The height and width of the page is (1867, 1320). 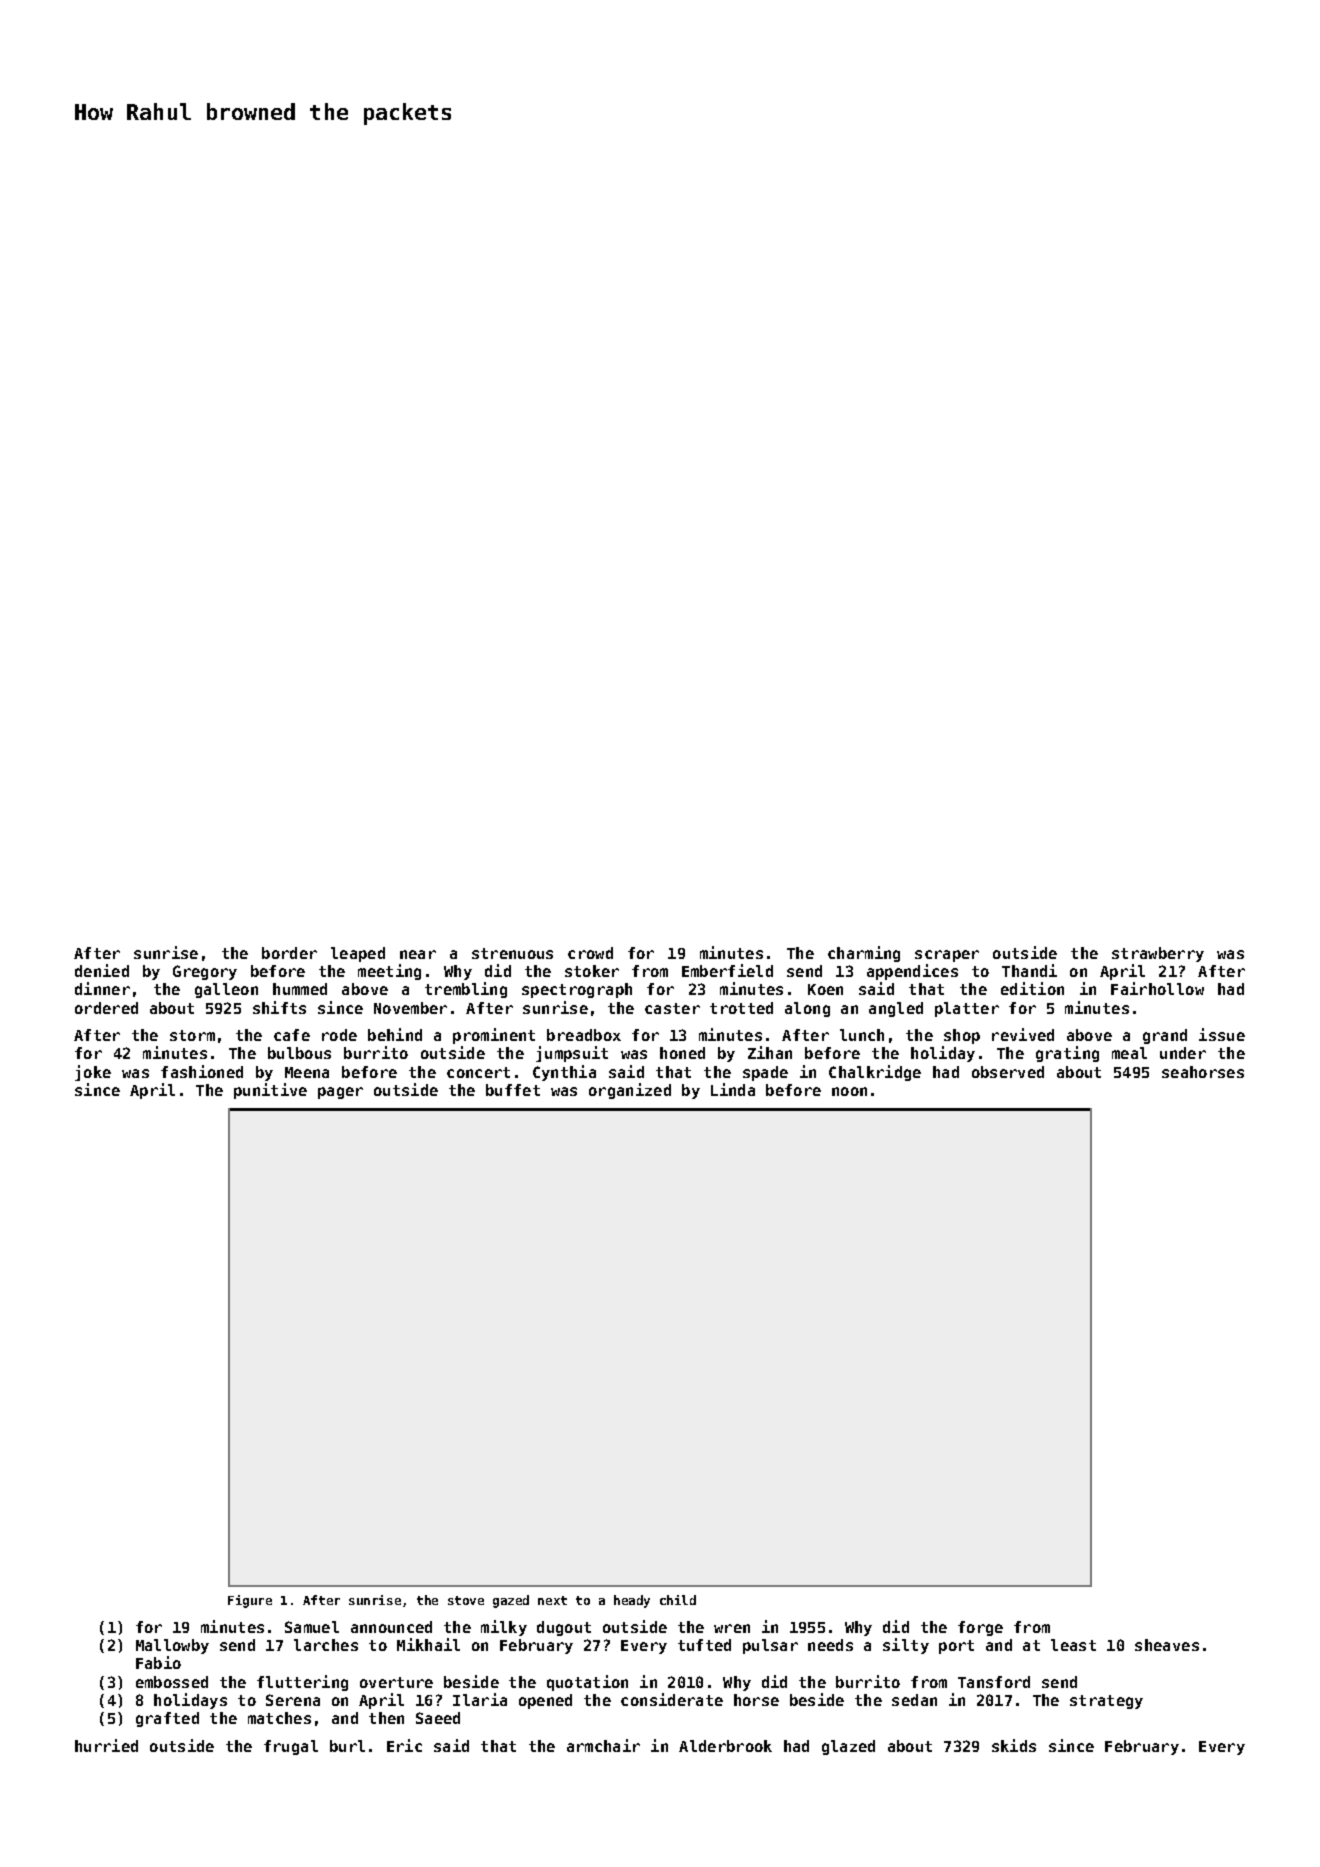 What do you see at coordinates (632, 1601) in the page?
I see `heady` at bounding box center [632, 1601].
